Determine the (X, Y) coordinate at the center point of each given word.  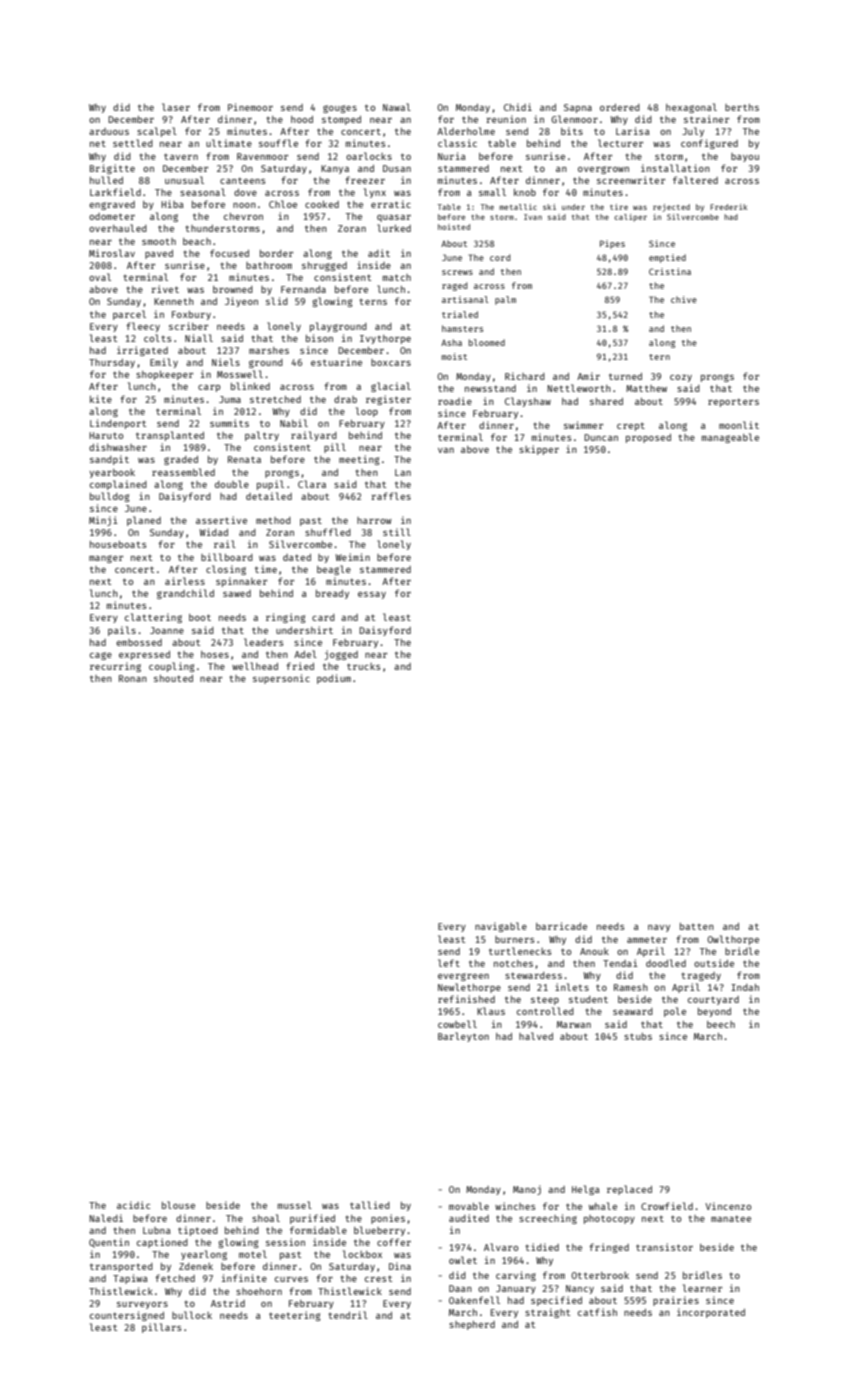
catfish (597, 1312)
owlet (463, 1260)
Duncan (601, 437)
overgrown (603, 170)
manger (106, 559)
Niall (199, 338)
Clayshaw (528, 402)
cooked (322, 204)
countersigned (127, 1316)
